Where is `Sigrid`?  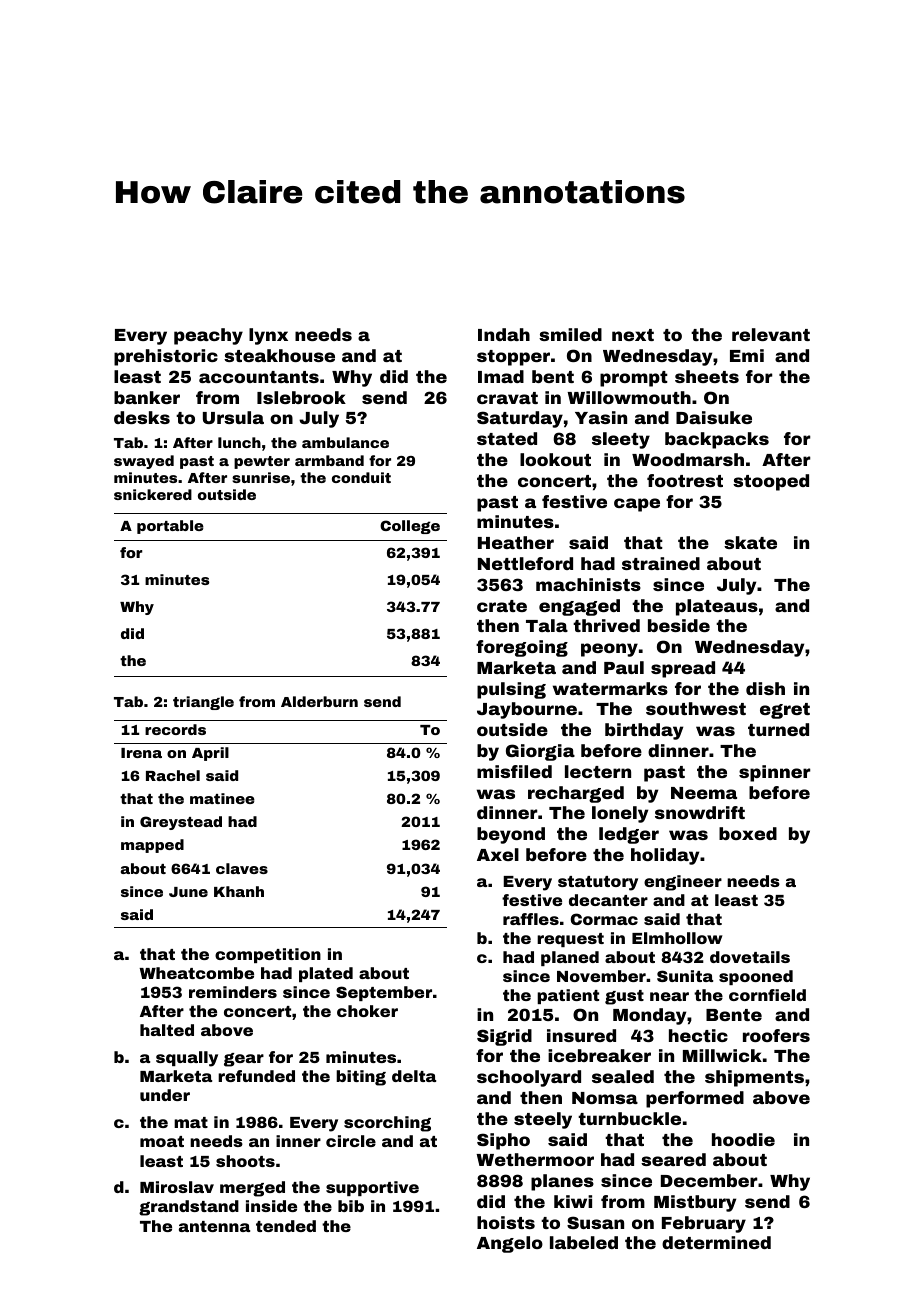
Sigrid is located at coordinates (504, 1037).
